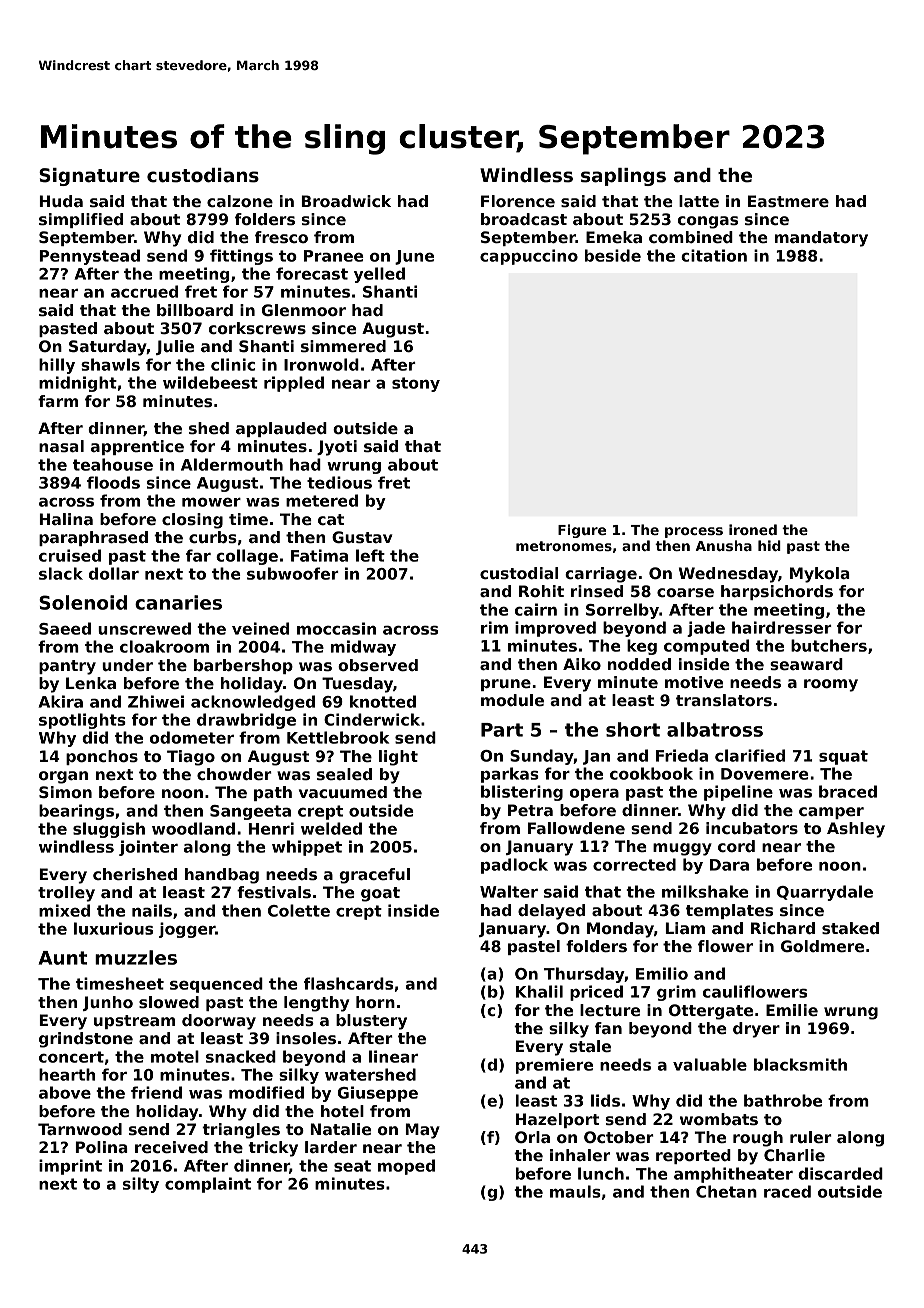 The width and height of the screenshot is (924, 1308). Describe the element at coordinates (346, 201) in the screenshot. I see `Broadwick` at that location.
